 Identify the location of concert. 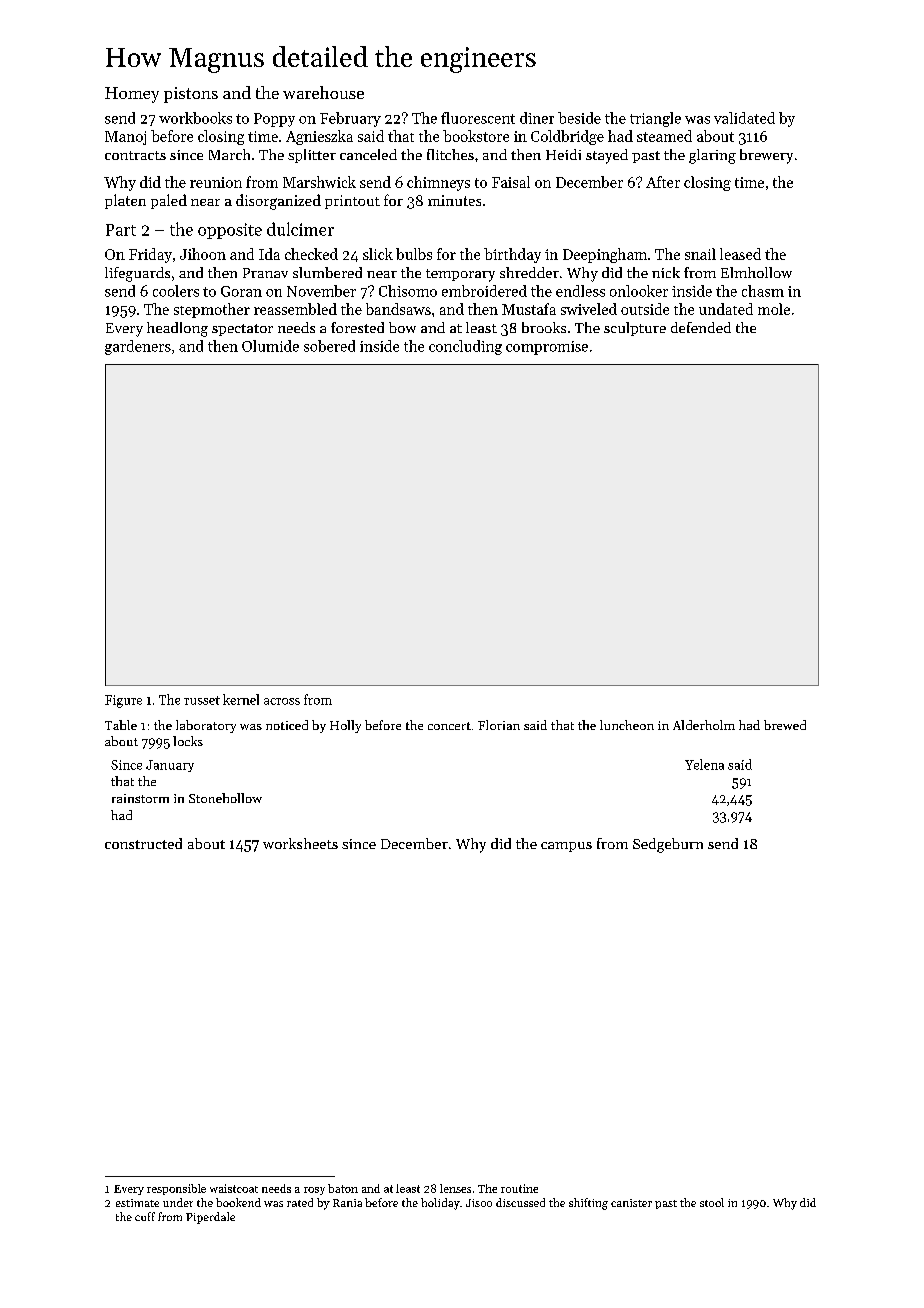
(449, 726).
